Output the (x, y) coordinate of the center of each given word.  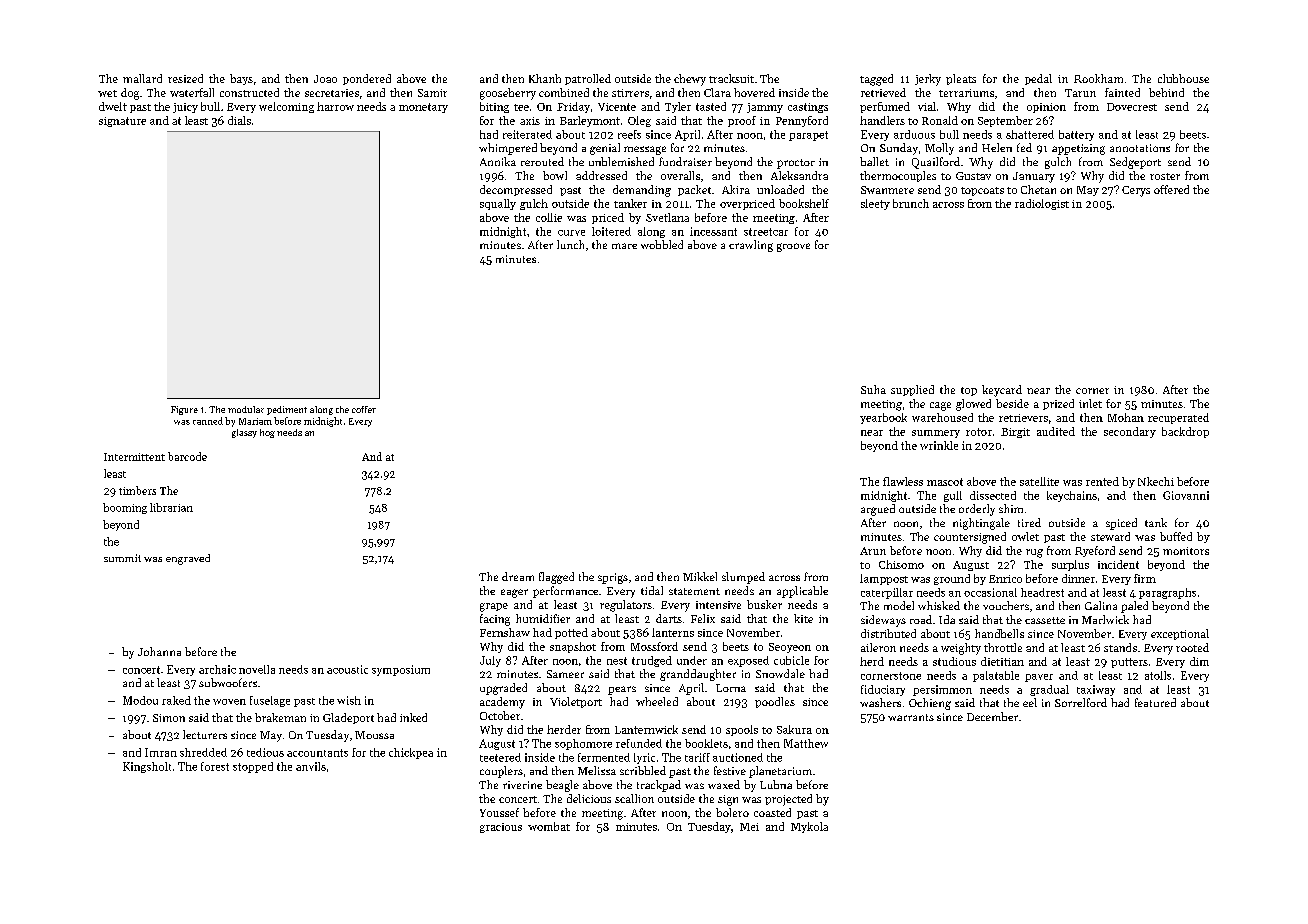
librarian (171, 507)
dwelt (113, 106)
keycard (1002, 391)
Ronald (940, 120)
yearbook (883, 418)
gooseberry (508, 94)
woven (229, 702)
